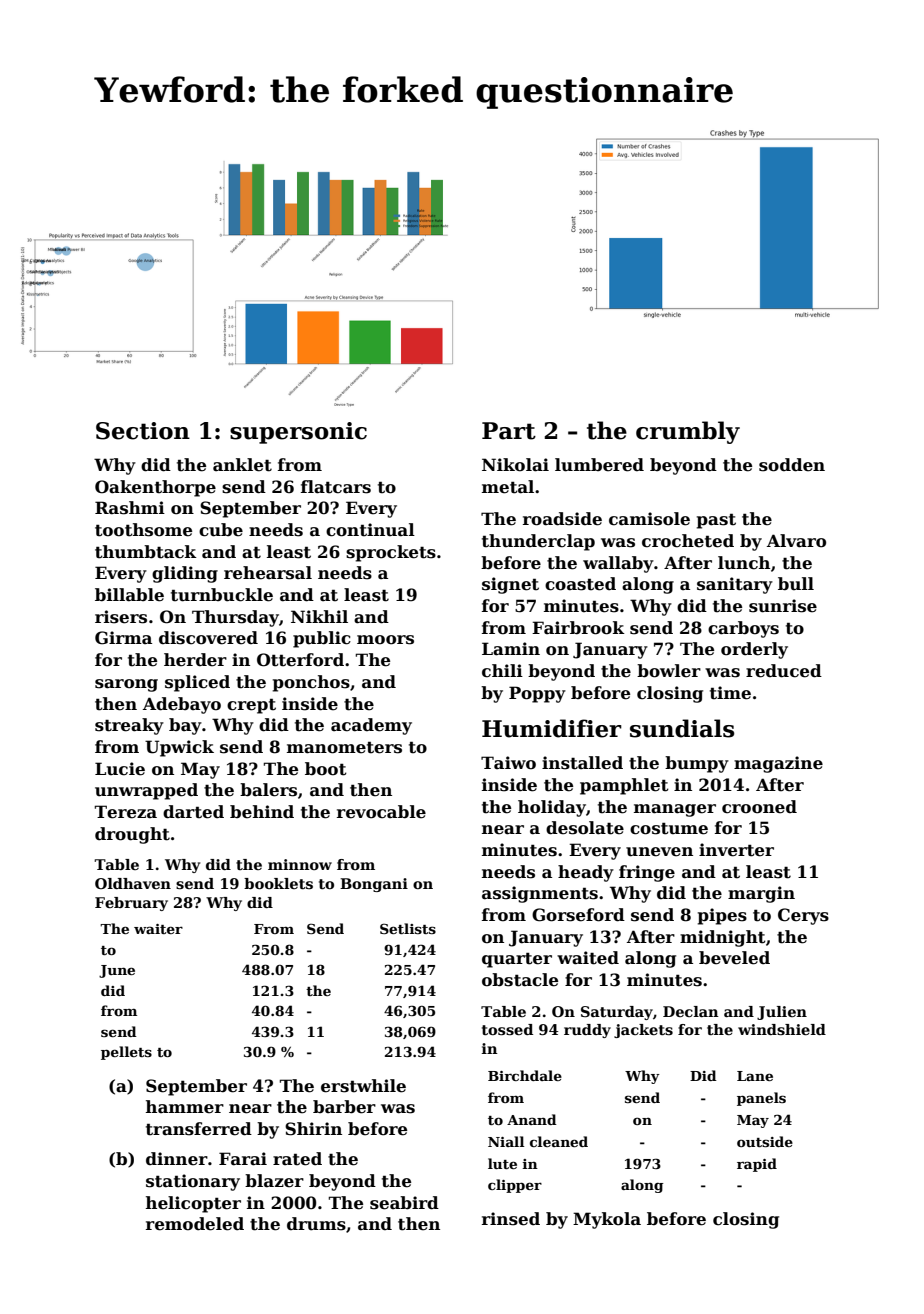  I want to click on remodeled, so click(195, 1224).
